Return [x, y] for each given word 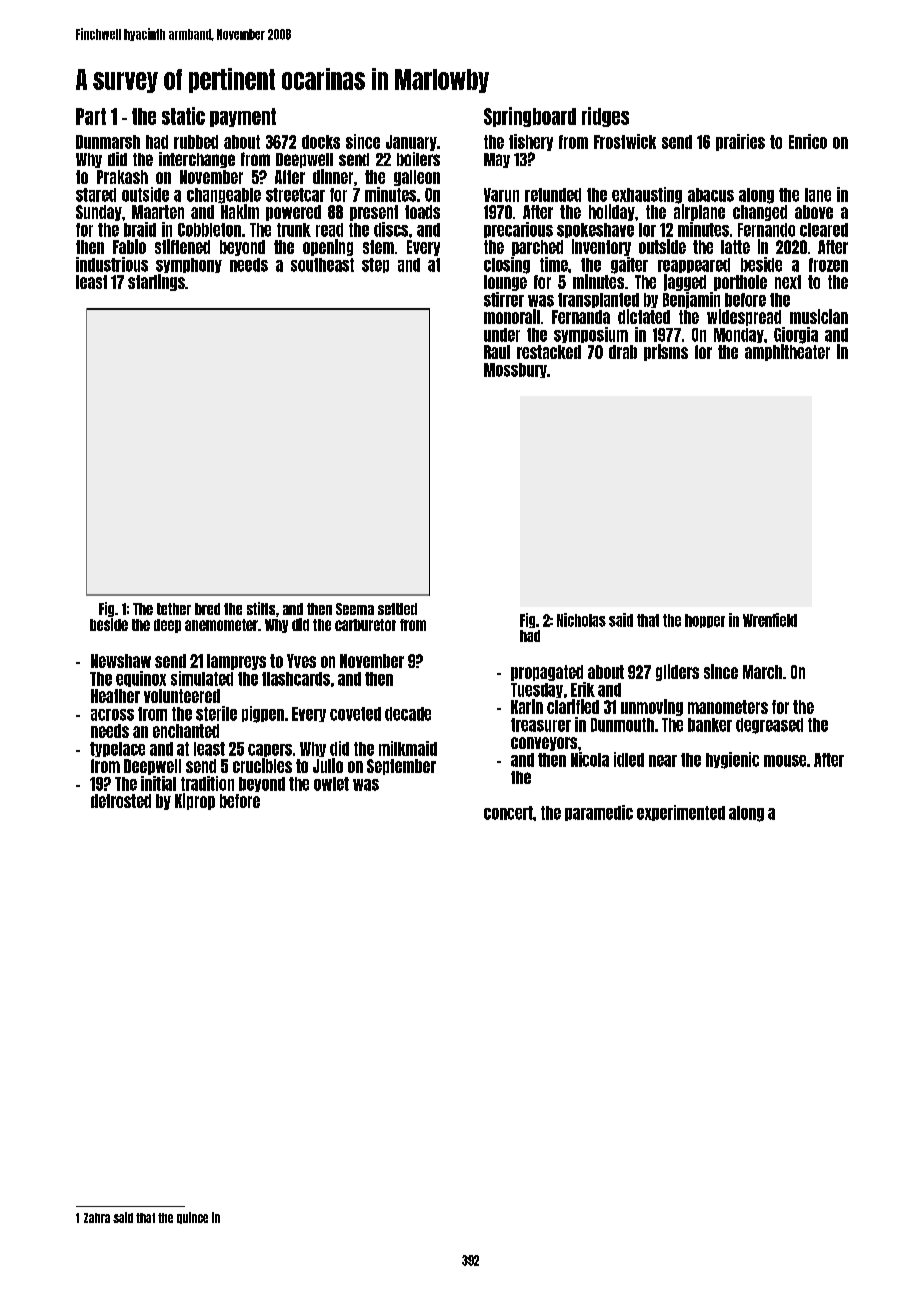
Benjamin [691, 300]
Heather [115, 696]
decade [408, 714]
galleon [417, 178]
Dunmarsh [108, 142]
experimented [681, 813]
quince [192, 1218]
